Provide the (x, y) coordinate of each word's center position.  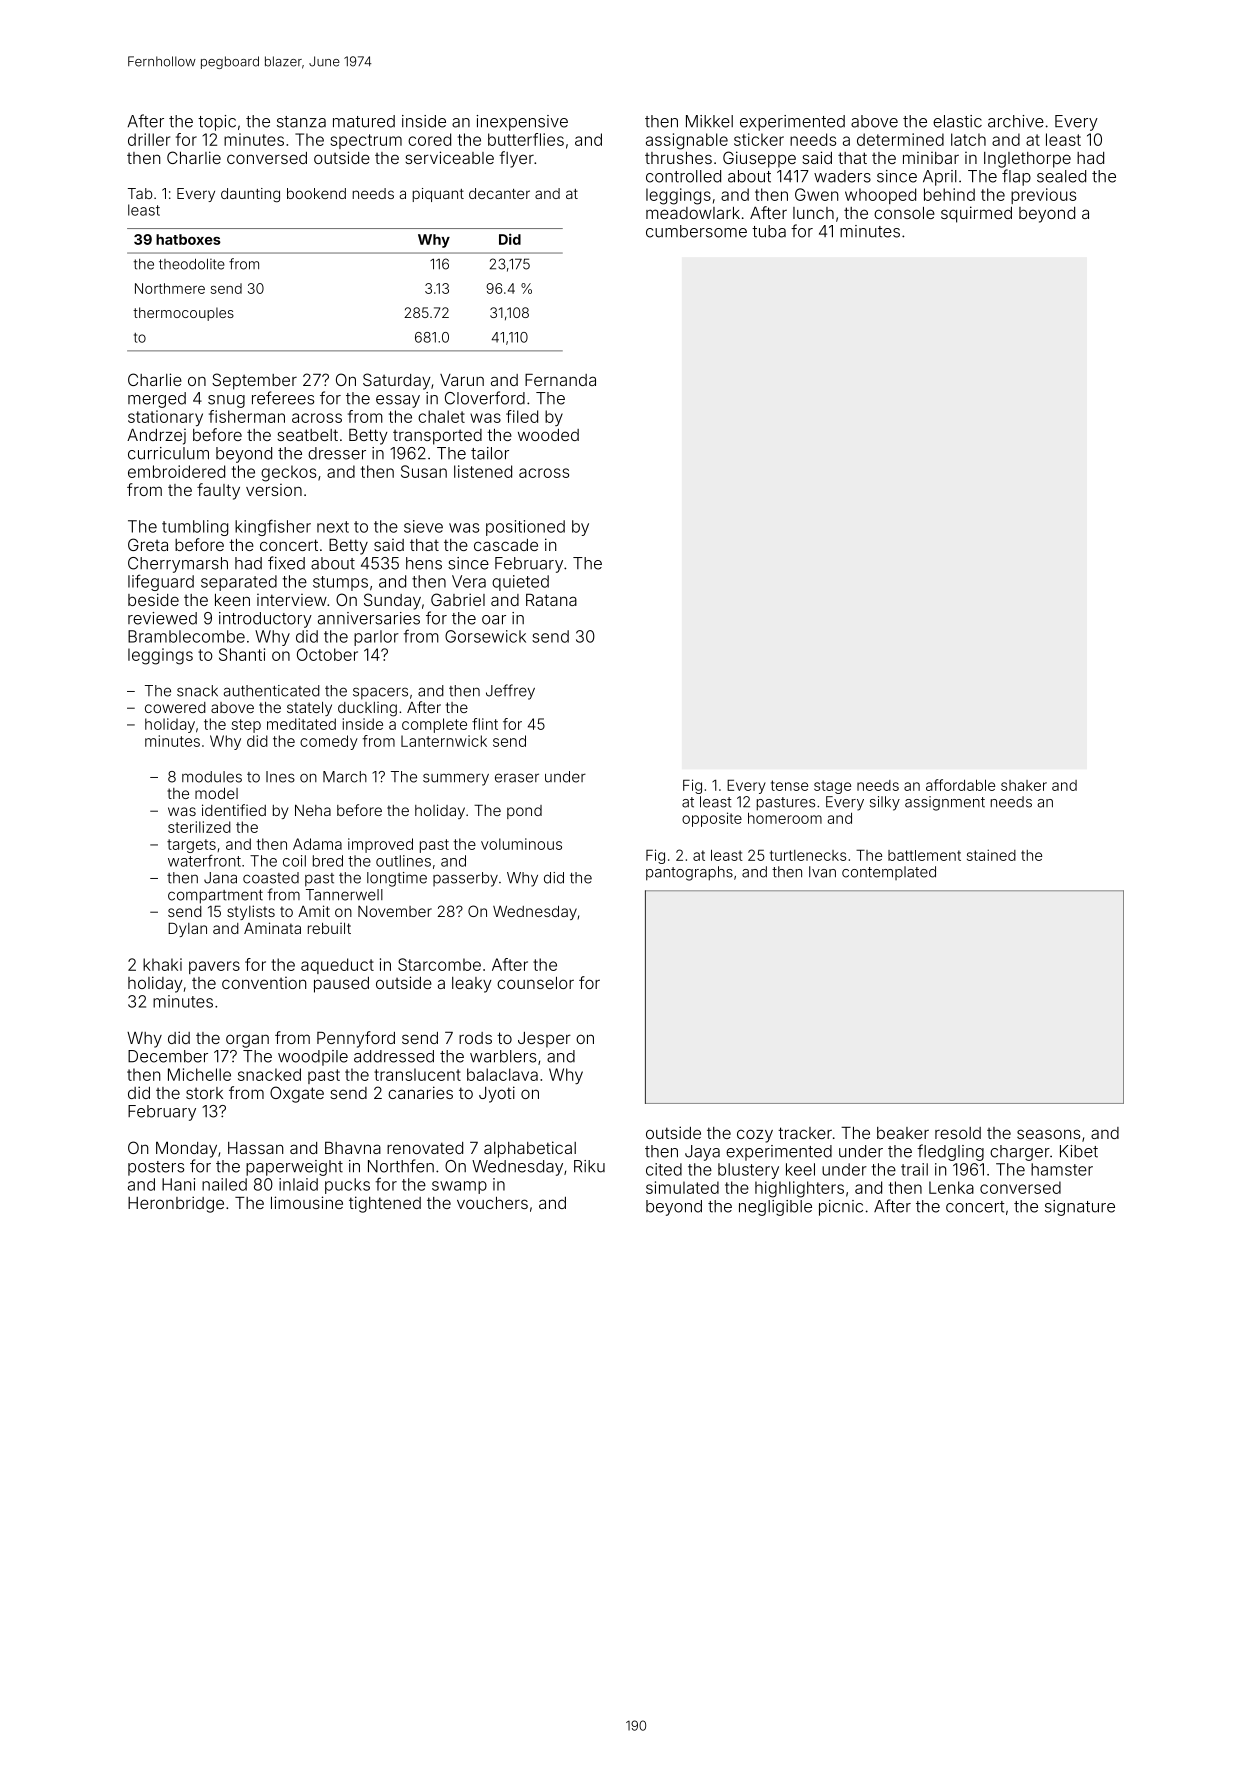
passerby (465, 879)
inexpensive (522, 123)
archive (1016, 121)
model (216, 793)
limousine (307, 1202)
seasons (1048, 1134)
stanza (301, 122)
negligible (775, 1208)
